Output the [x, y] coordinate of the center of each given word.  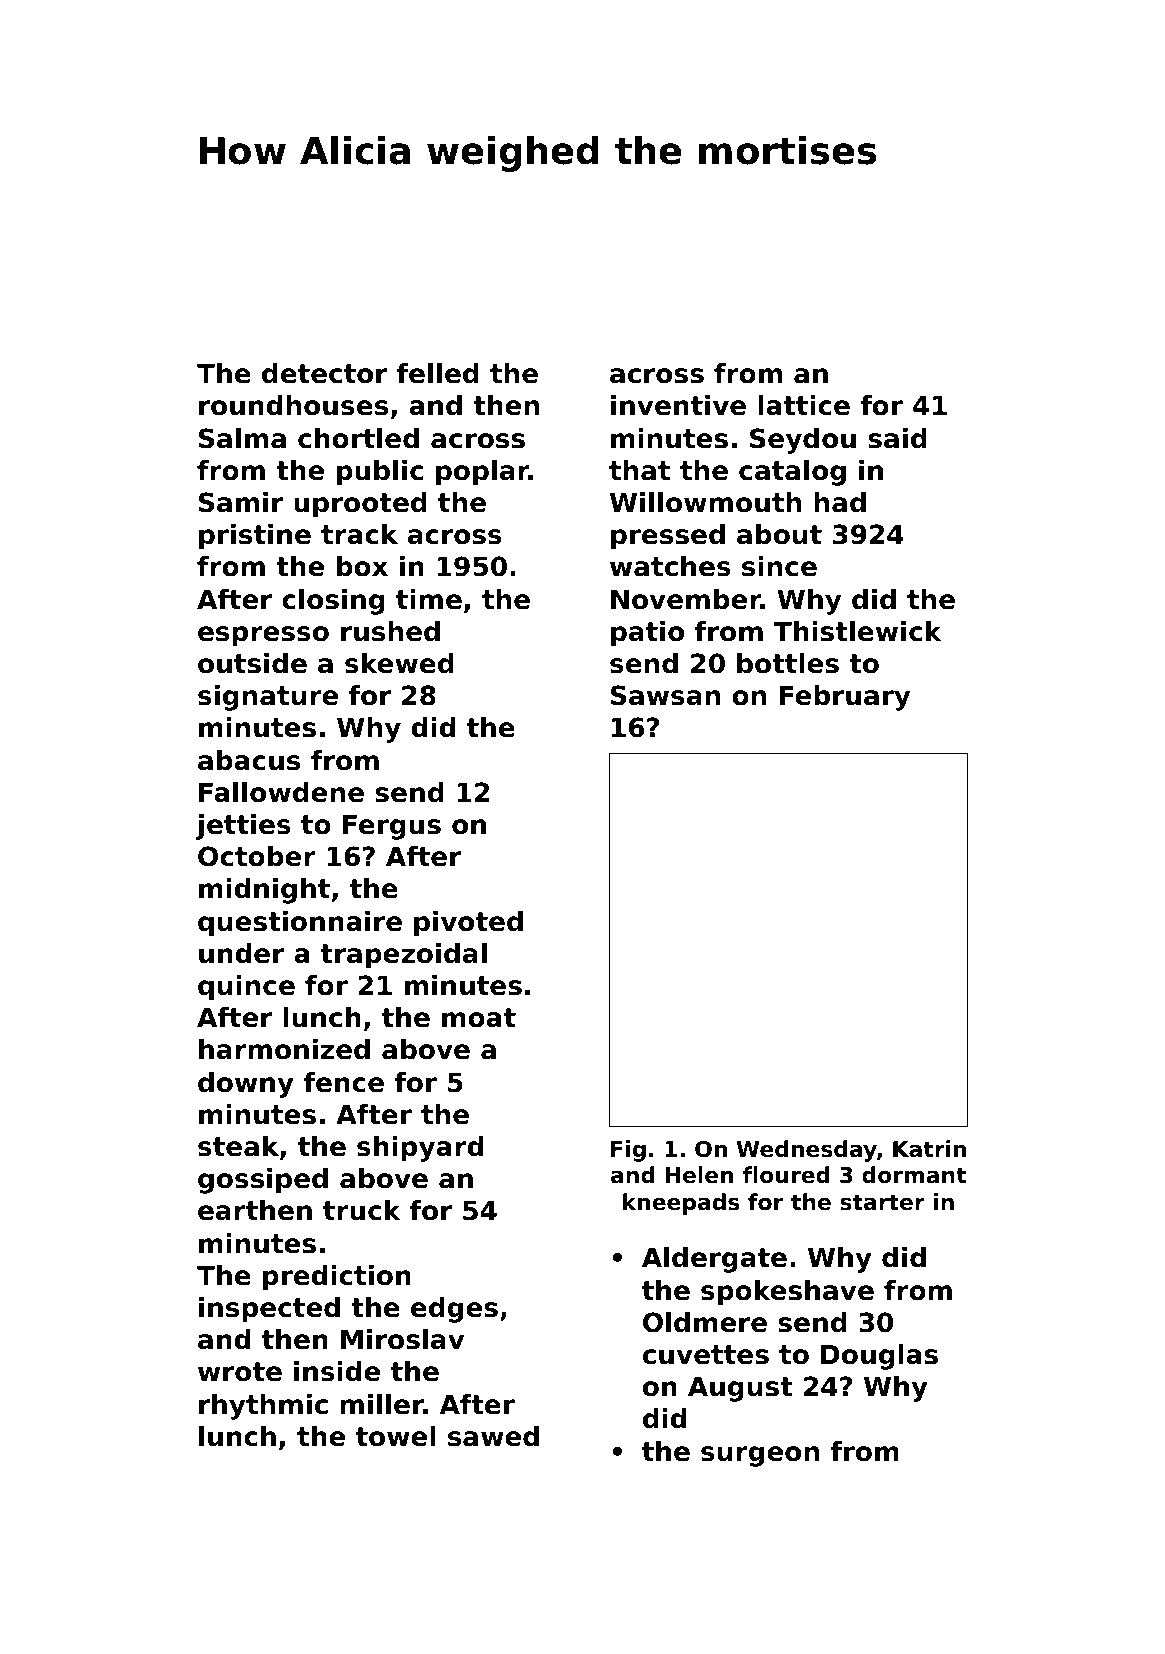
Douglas [879, 1357]
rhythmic [263, 1407]
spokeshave [787, 1293]
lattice [804, 405]
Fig [628, 1151]
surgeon [760, 1456]
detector [324, 373]
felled [438, 373]
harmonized [284, 1049]
